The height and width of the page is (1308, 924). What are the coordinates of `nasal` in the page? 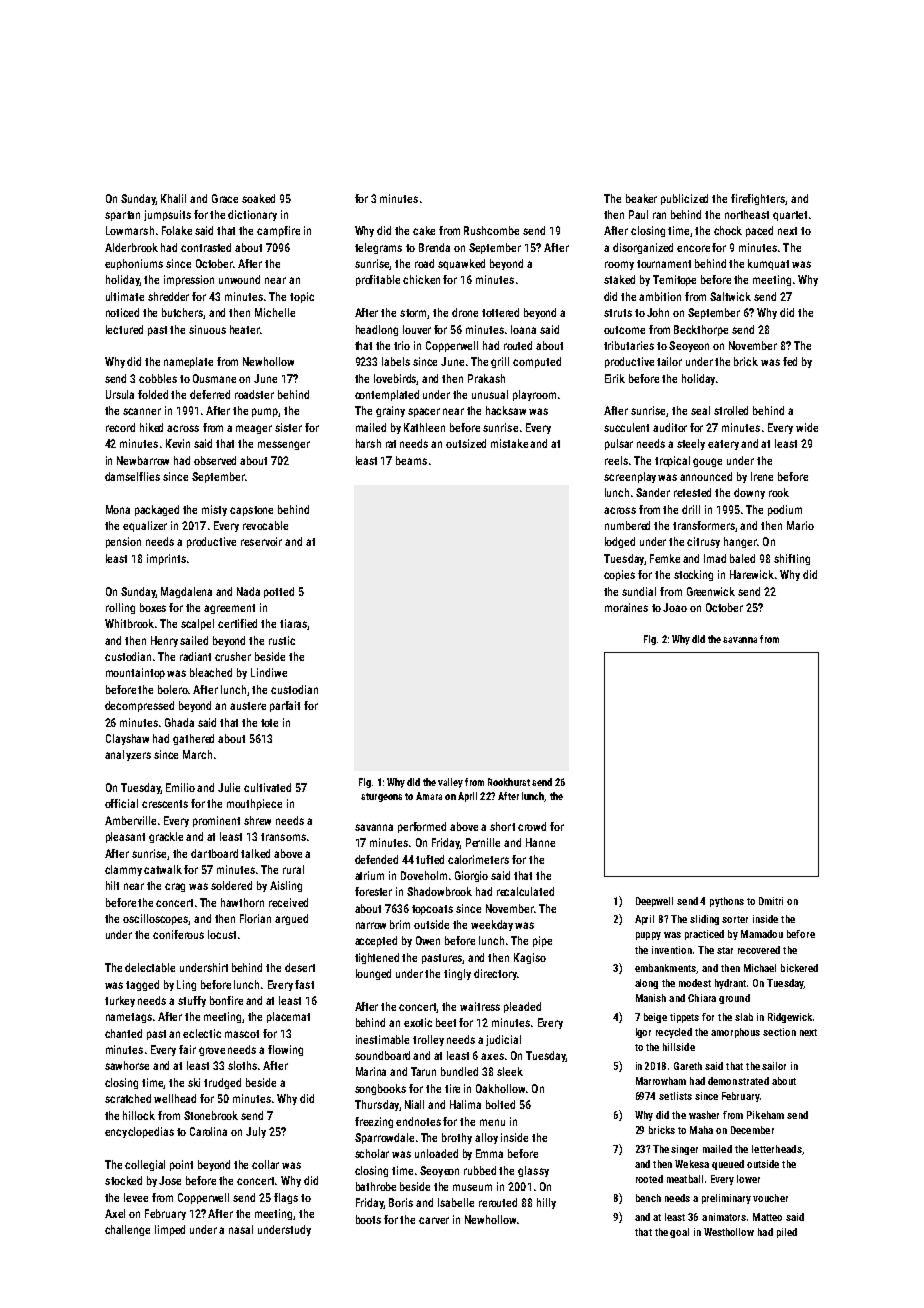 It's located at (241, 1229).
